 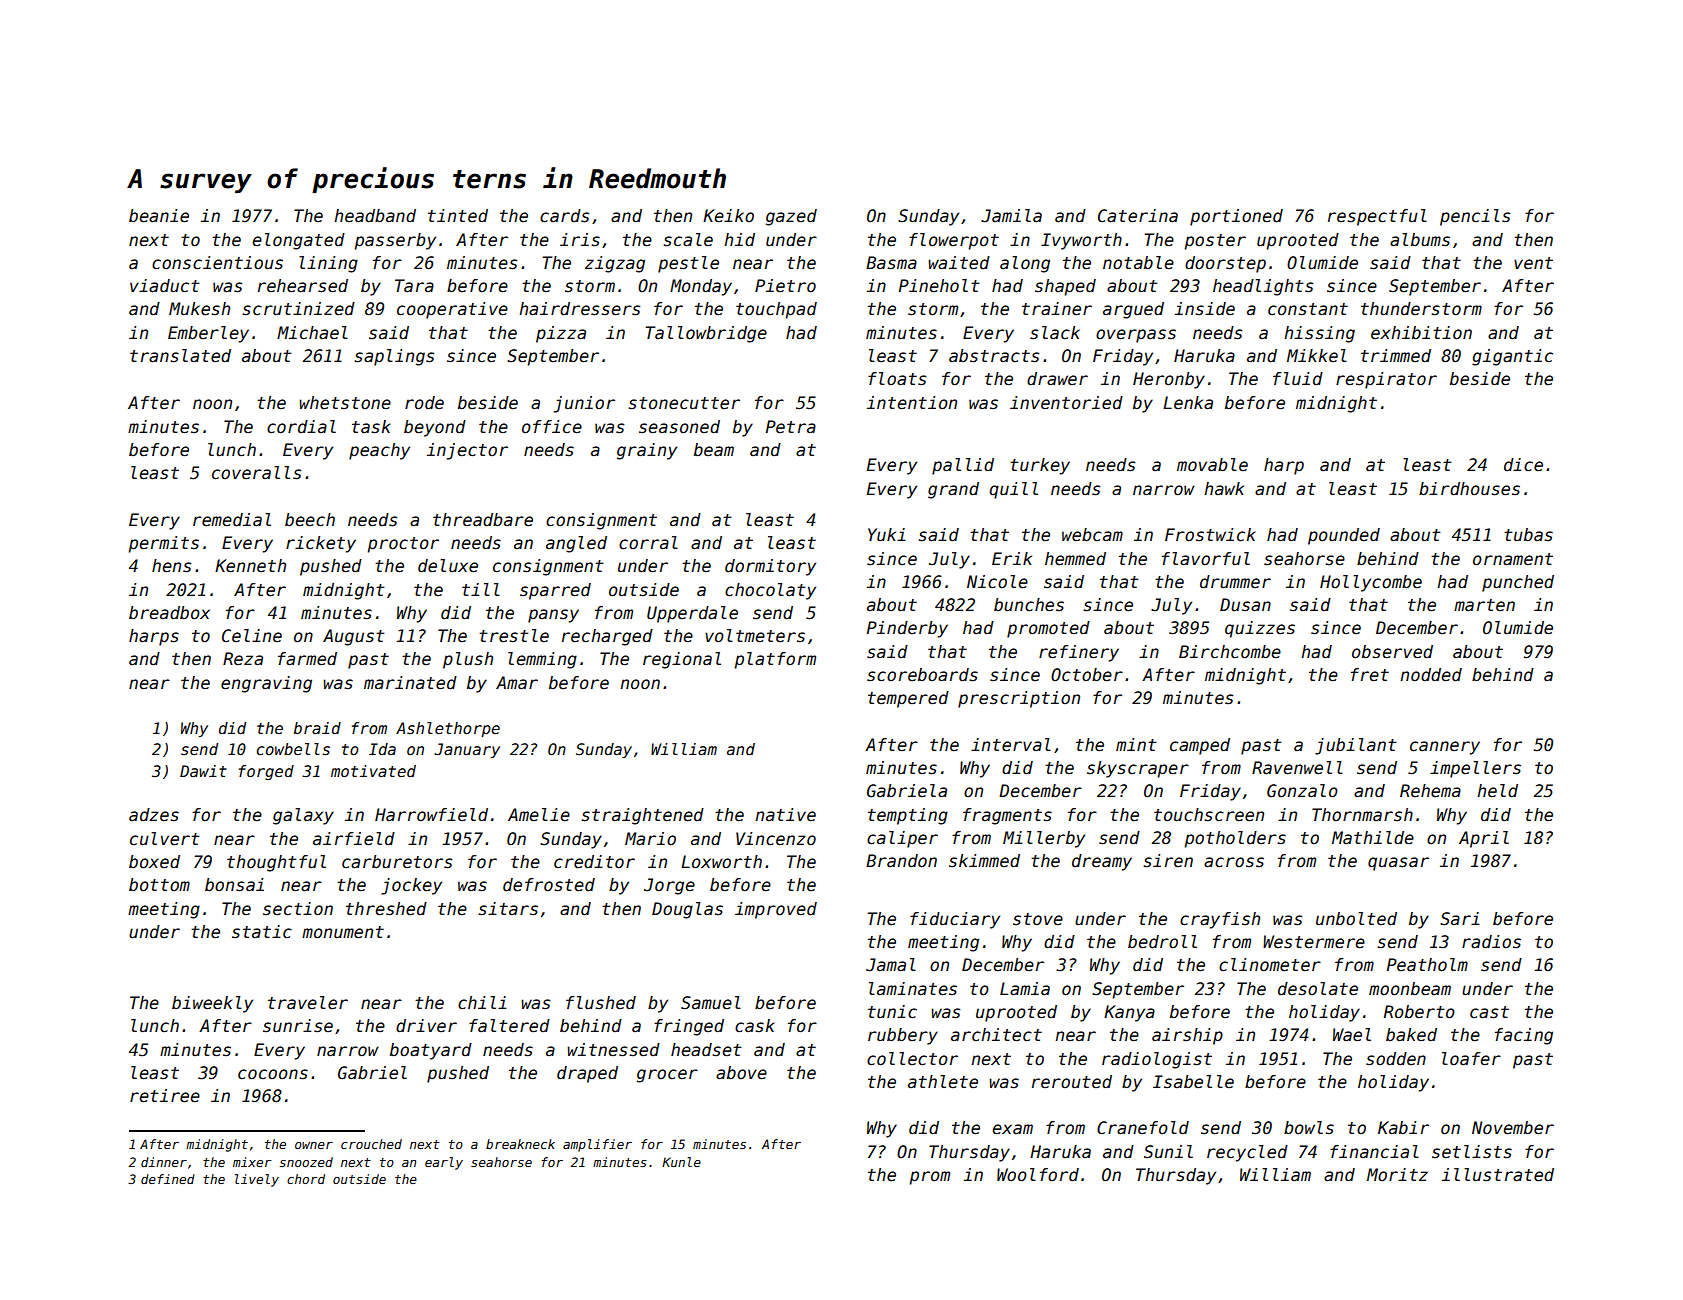 What do you see at coordinates (168, 1179) in the document?
I see `defined` at bounding box center [168, 1179].
